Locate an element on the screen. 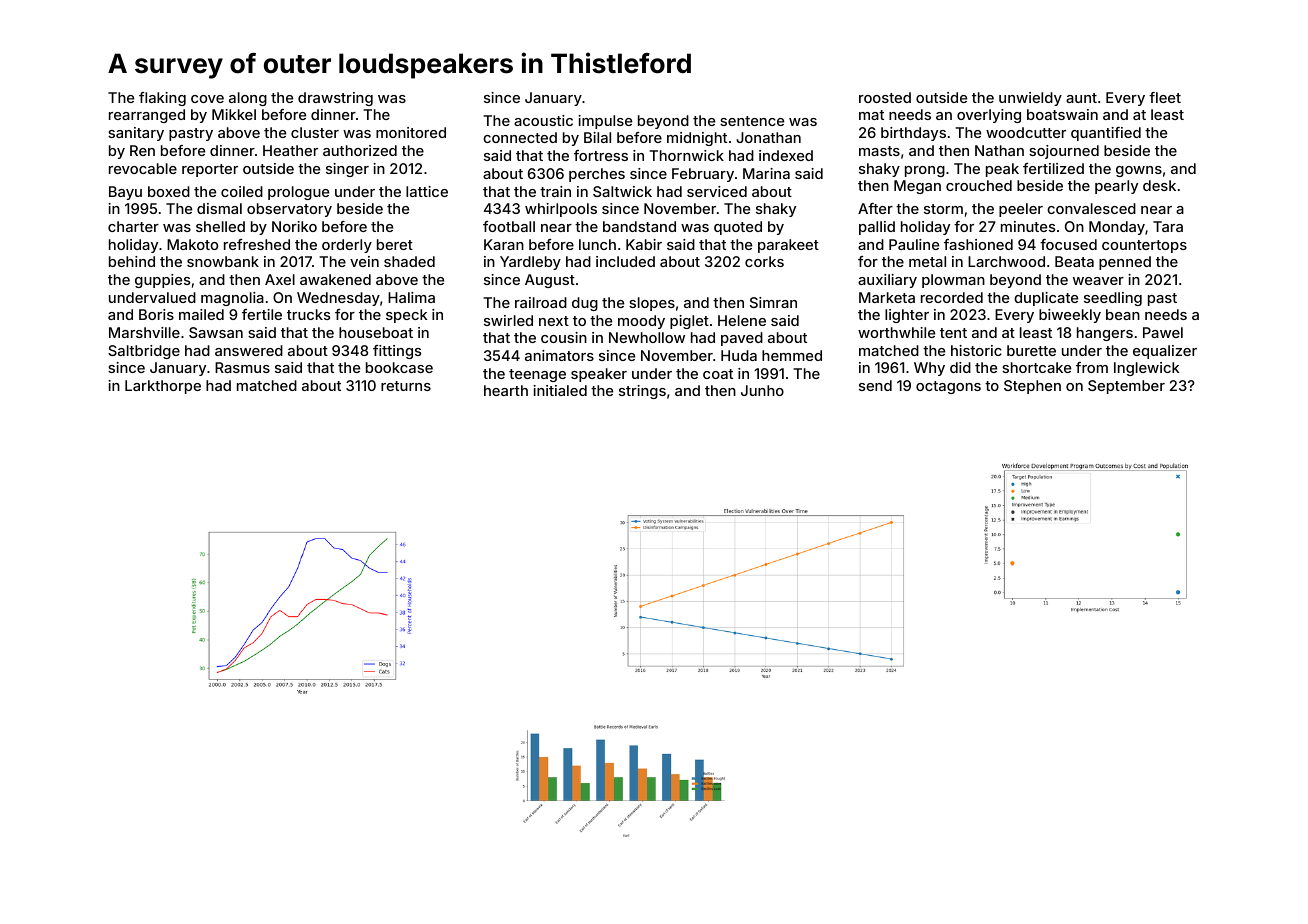 This screenshot has height=924, width=1308. Saltwick is located at coordinates (622, 191).
